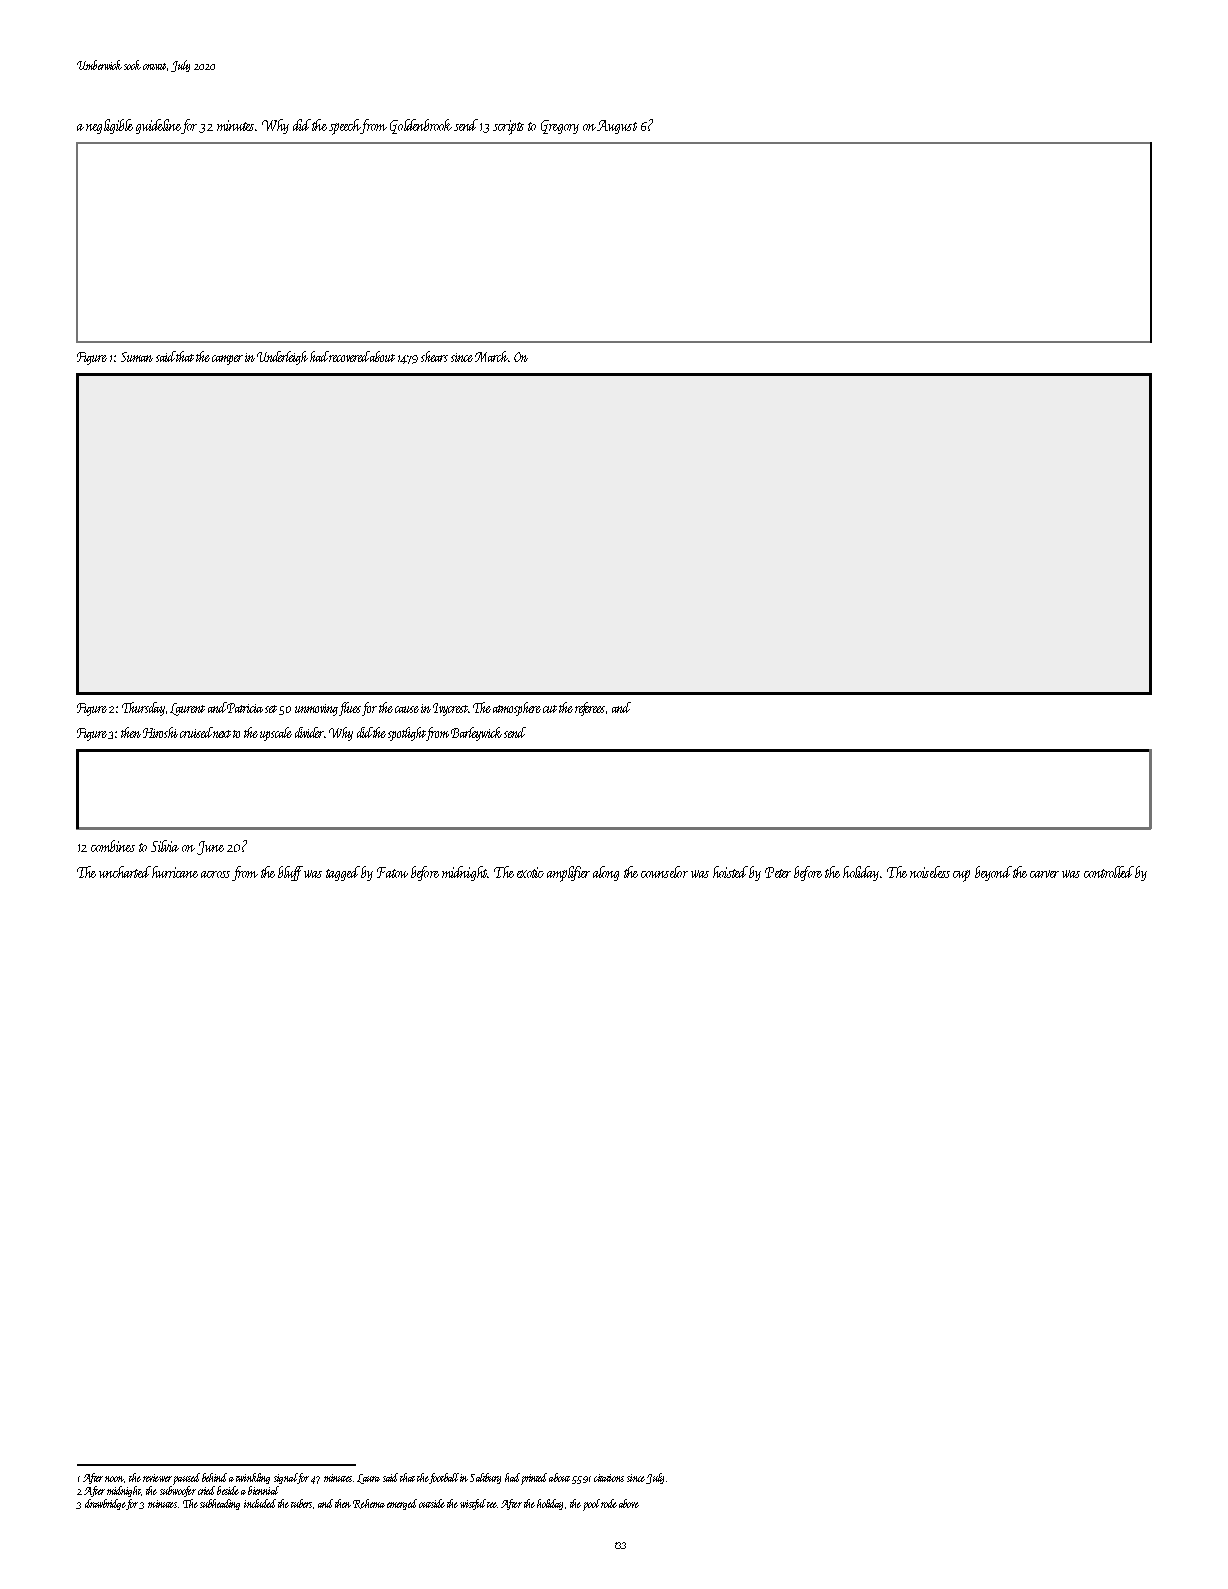 This image has width=1228, height=1589. I want to click on Gregory, so click(560, 127).
